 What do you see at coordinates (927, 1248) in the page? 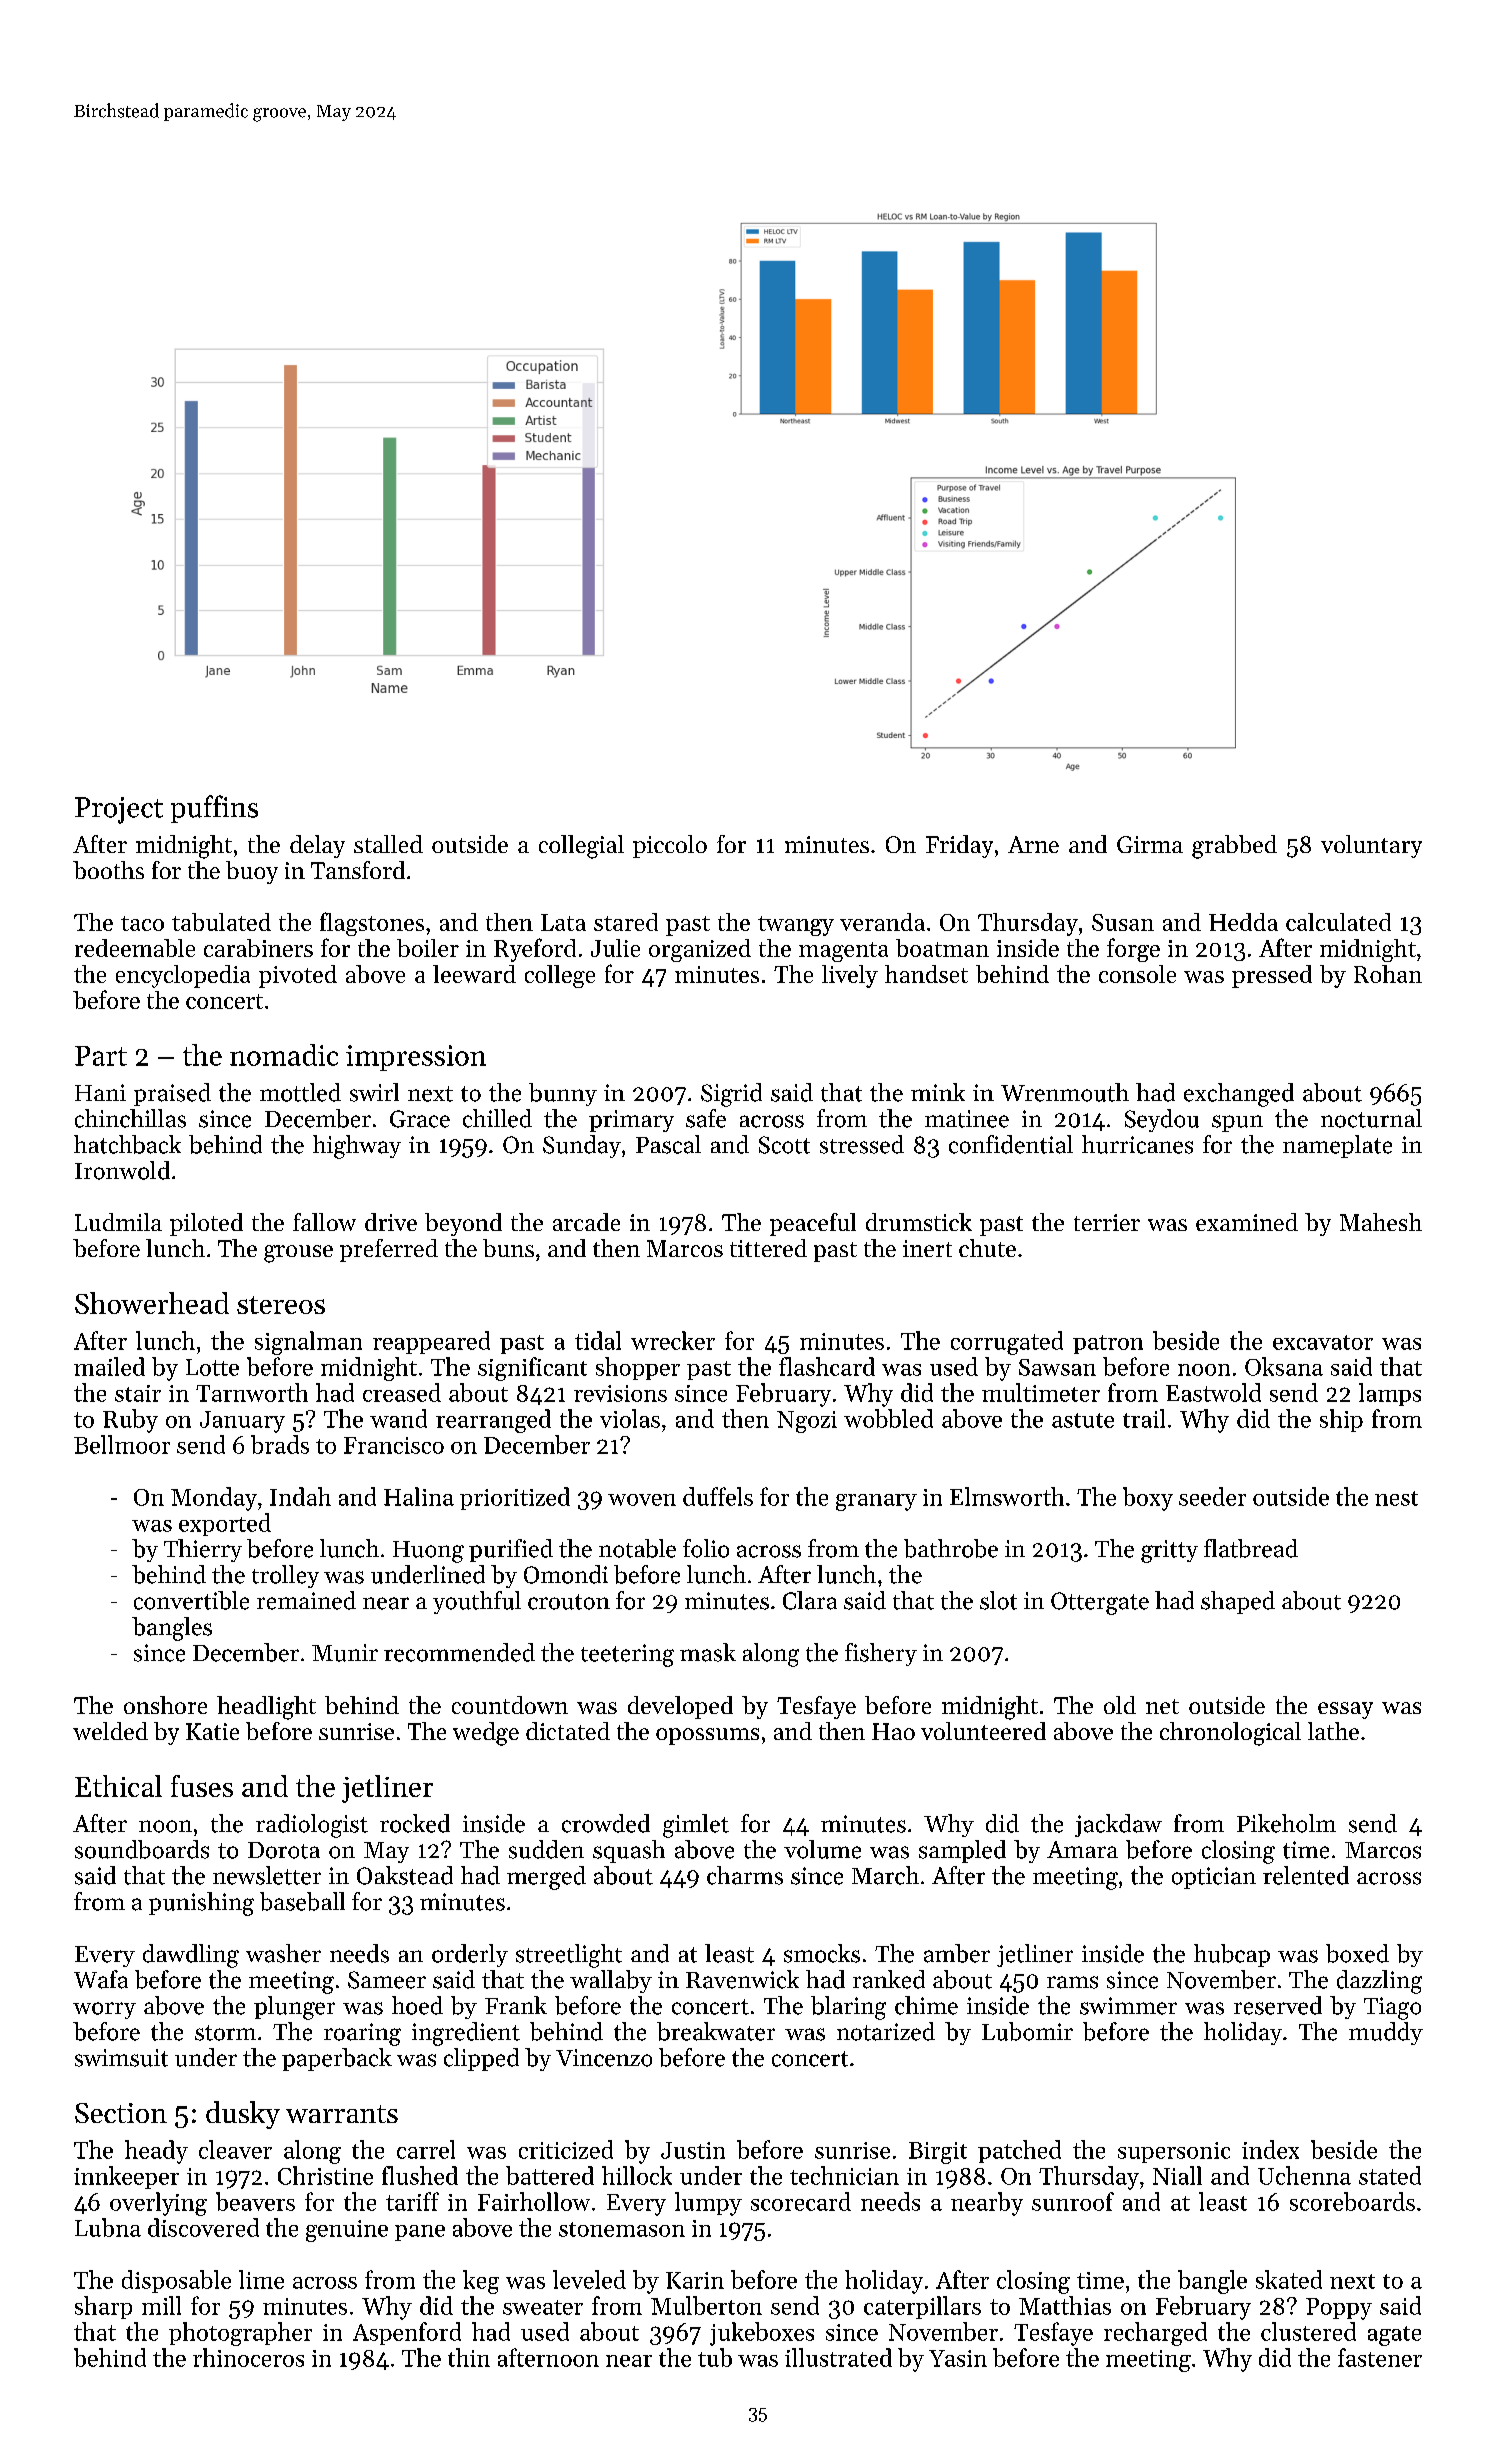
I see `inert` at bounding box center [927, 1248].
